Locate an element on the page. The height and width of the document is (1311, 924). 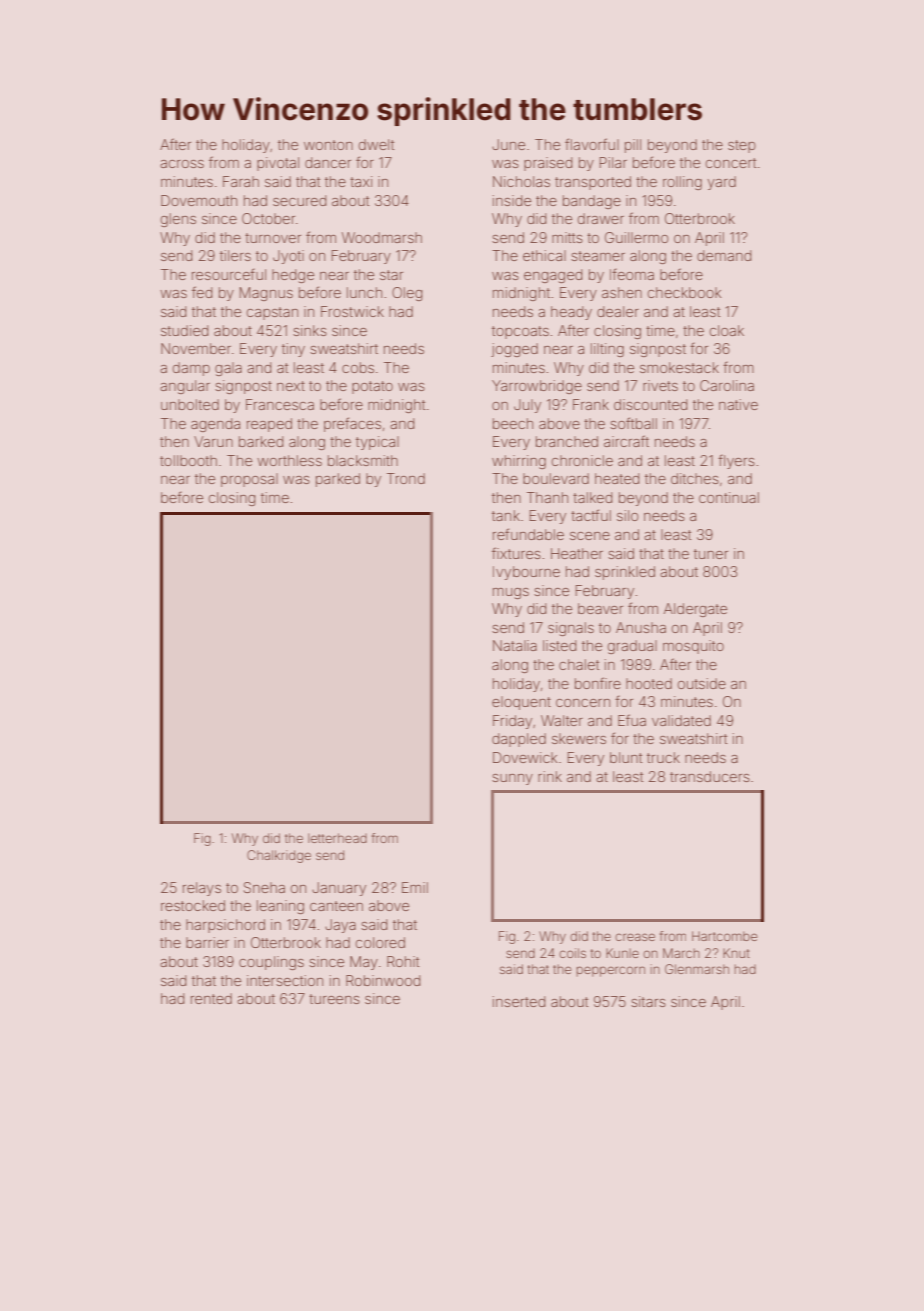
heated is located at coordinates (617, 478).
